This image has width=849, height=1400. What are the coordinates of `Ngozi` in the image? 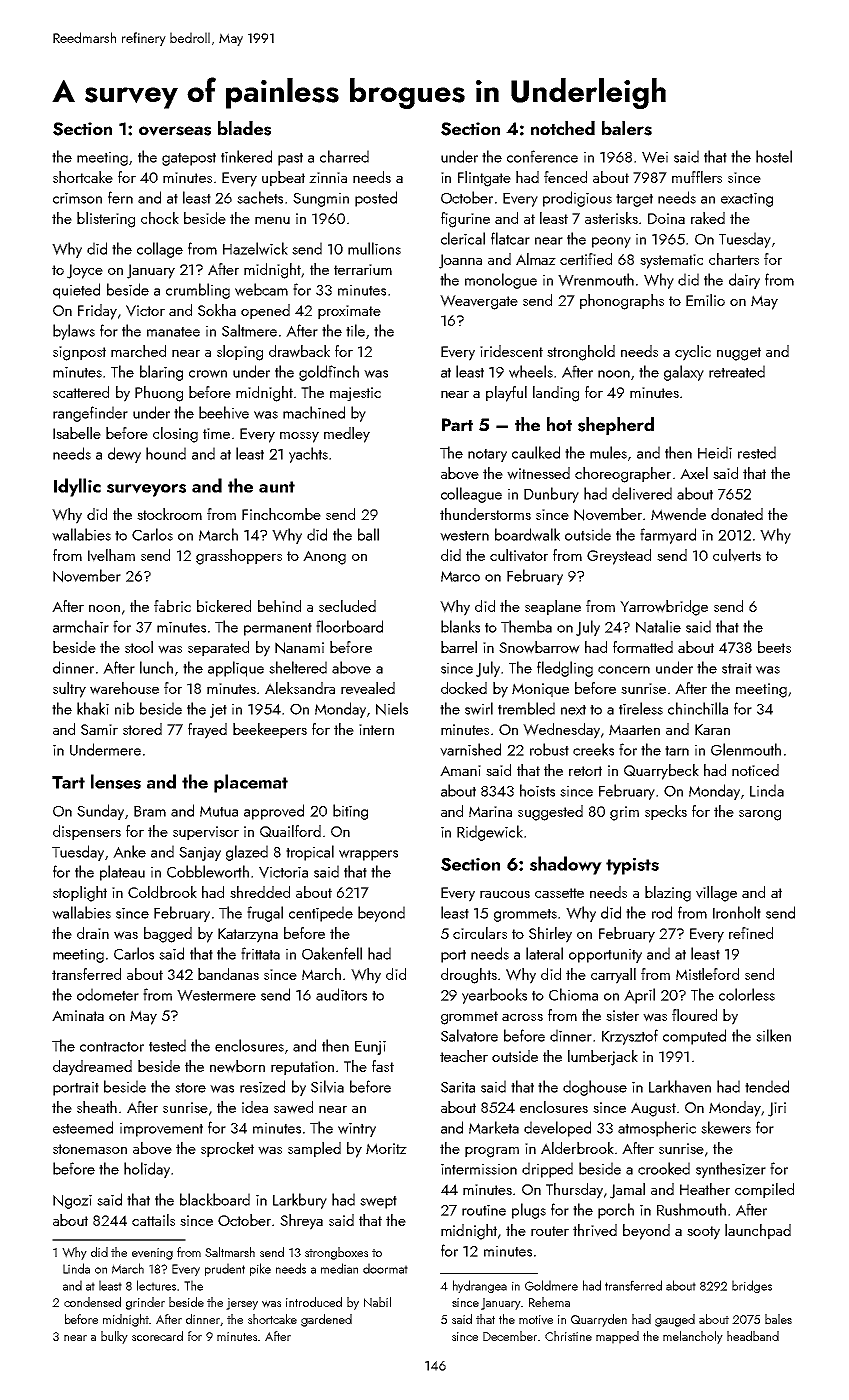 It's located at (72, 1202).
